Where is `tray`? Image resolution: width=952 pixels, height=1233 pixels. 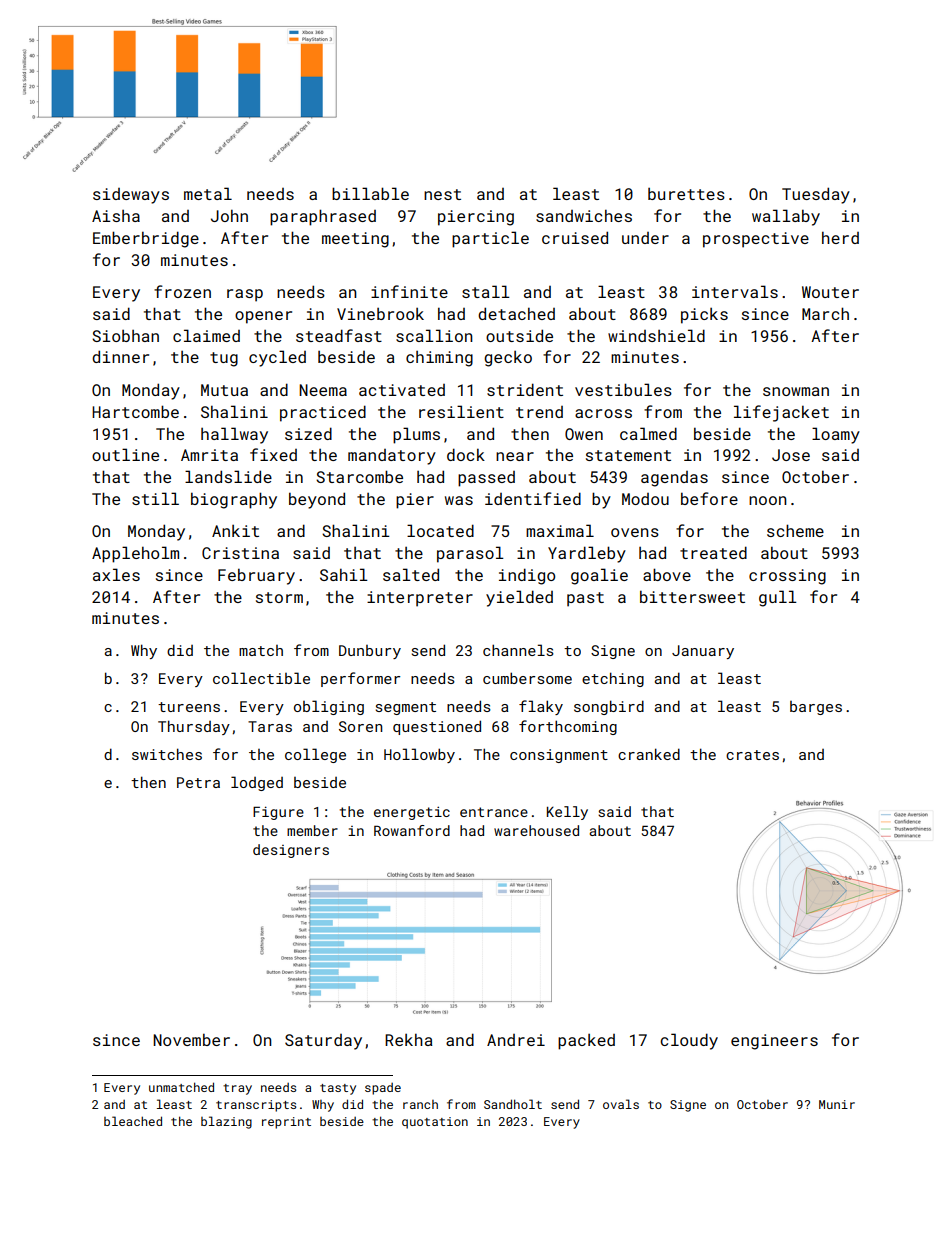
tray is located at coordinates (237, 1089).
